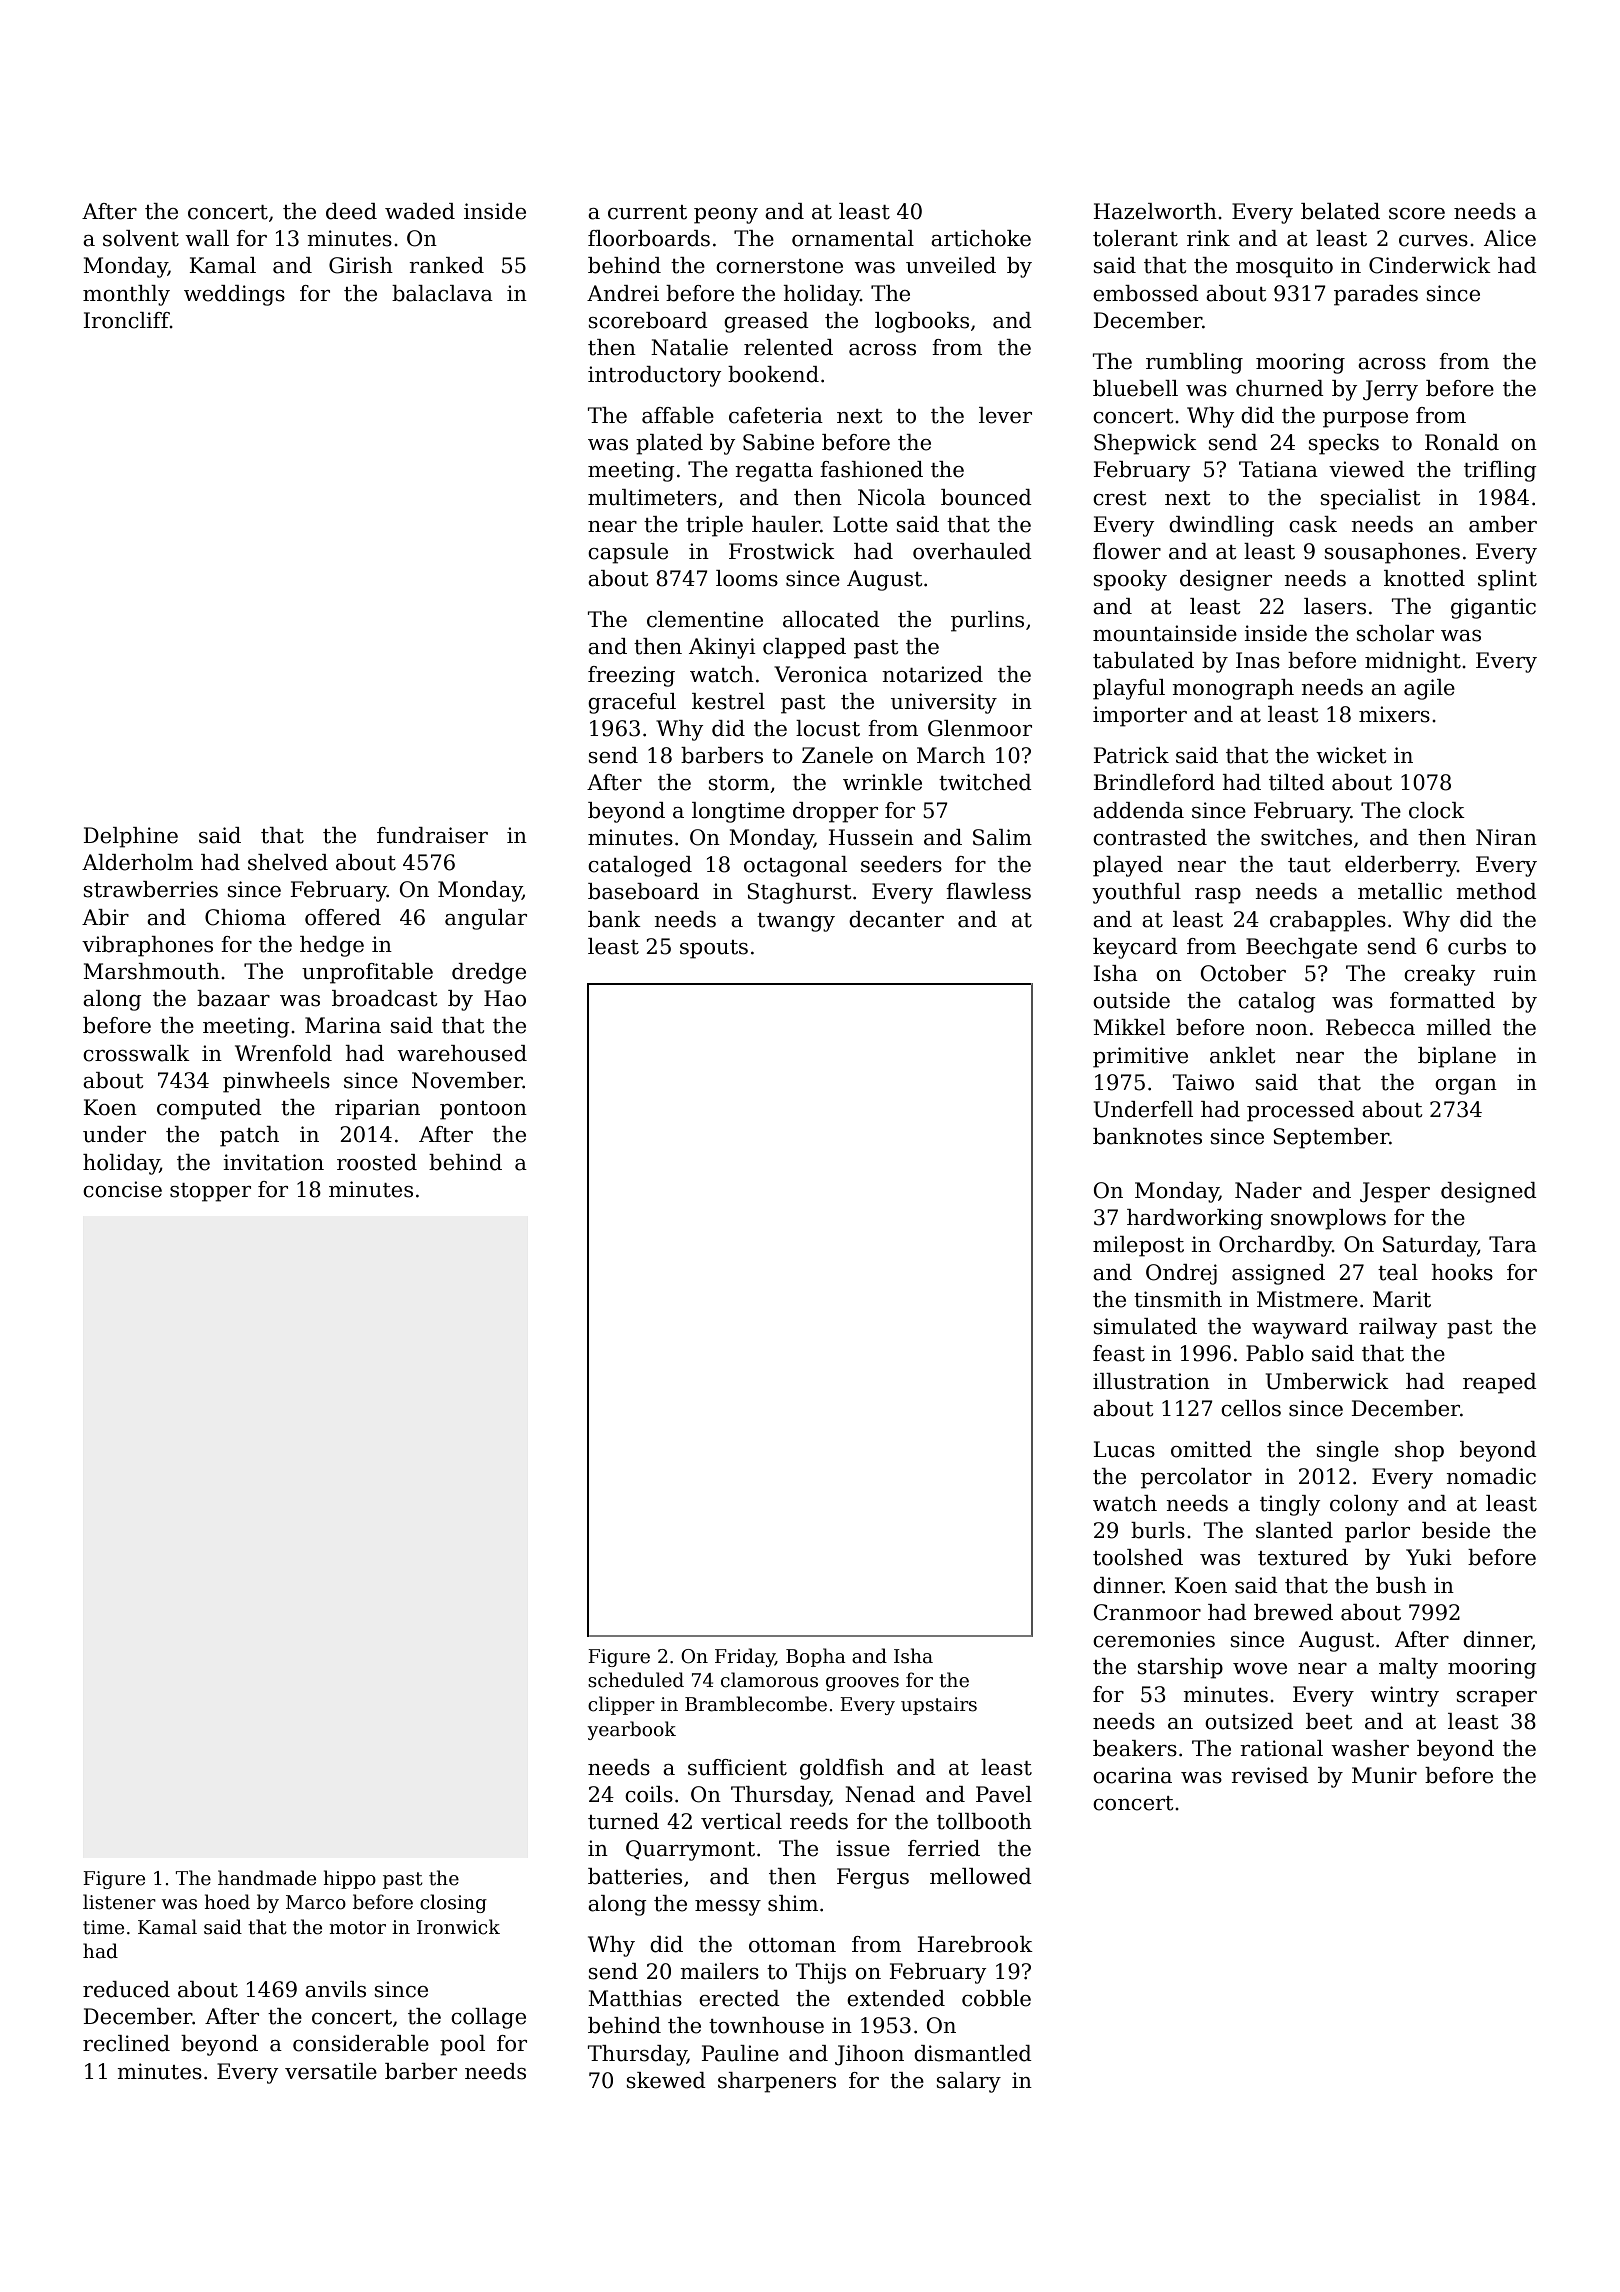  Describe the element at coordinates (631, 1730) in the screenshot. I see `yearbook` at that location.
